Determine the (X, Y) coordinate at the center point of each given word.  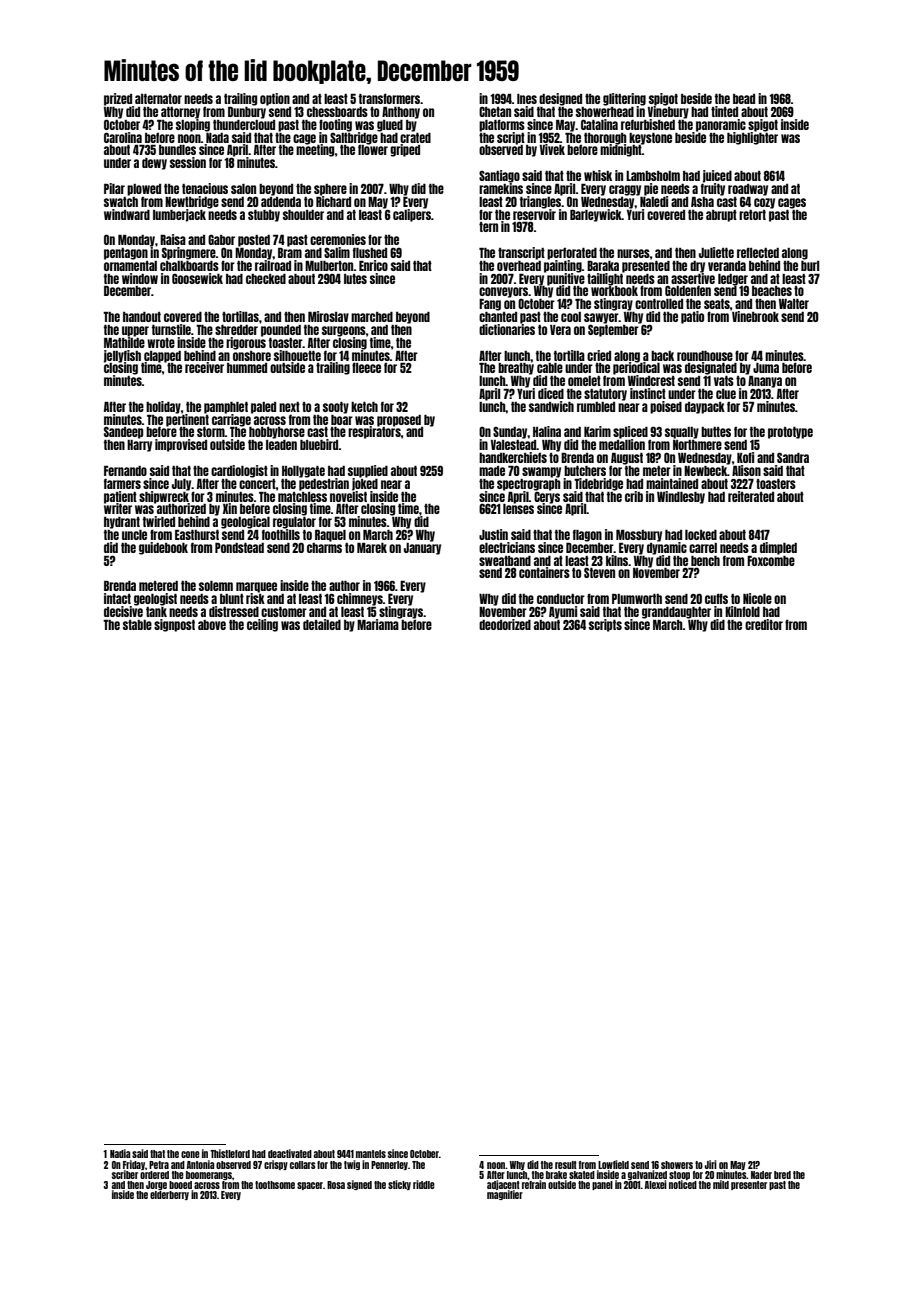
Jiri (710, 1164)
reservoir (534, 214)
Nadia (120, 1153)
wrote (161, 343)
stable (137, 625)
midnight (621, 150)
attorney (180, 113)
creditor (764, 624)
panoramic (721, 125)
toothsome (275, 1185)
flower (373, 150)
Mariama (378, 624)
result (566, 1165)
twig (352, 1165)
